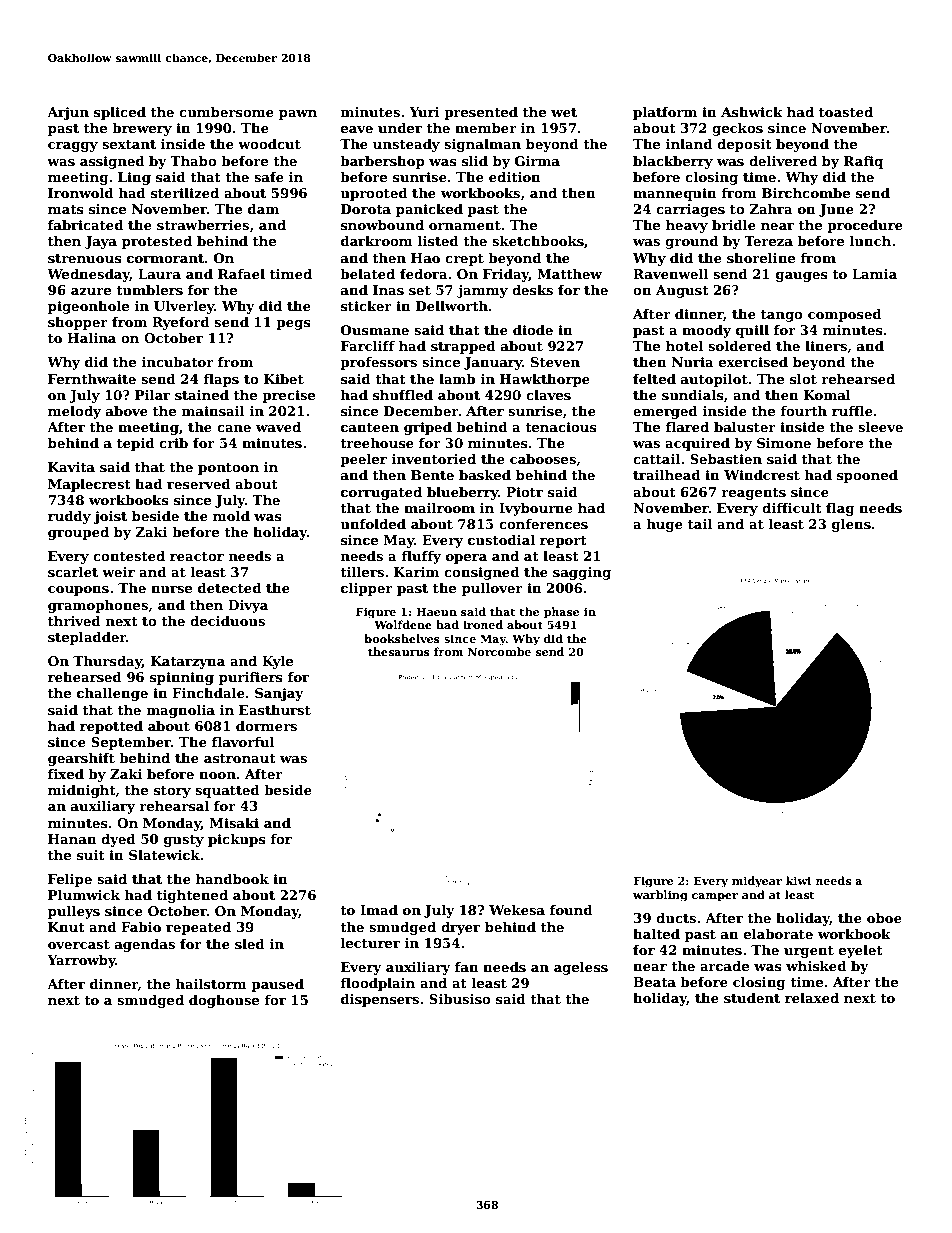 The width and height of the screenshot is (952, 1233). What do you see at coordinates (380, 1000) in the screenshot?
I see `dispensers` at bounding box center [380, 1000].
